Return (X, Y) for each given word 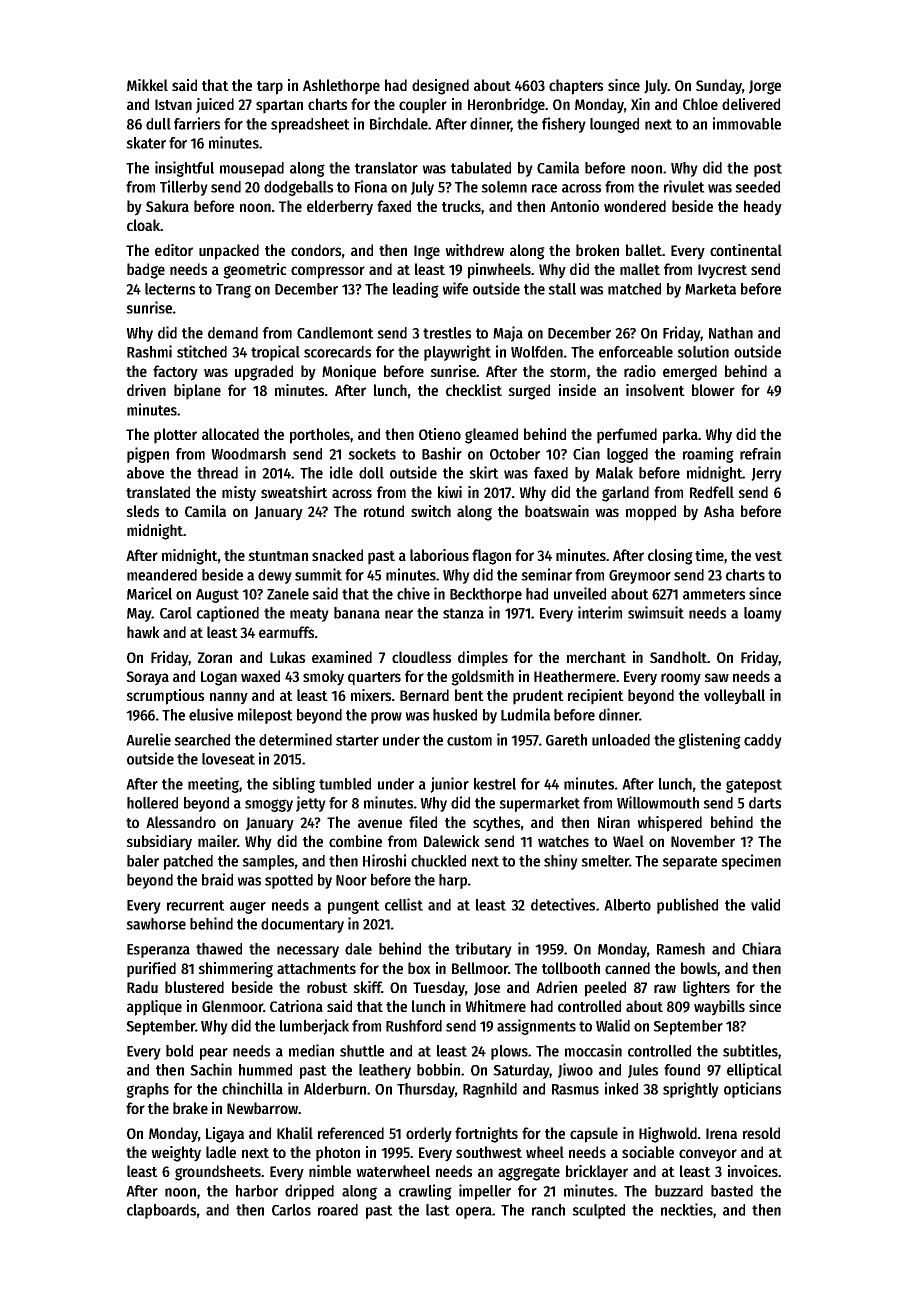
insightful (184, 169)
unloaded (621, 740)
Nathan (731, 333)
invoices (753, 1171)
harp (453, 881)
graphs (147, 1090)
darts (765, 803)
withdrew (474, 250)
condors (316, 250)
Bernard (424, 695)
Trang (233, 291)
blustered (194, 987)
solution (703, 351)
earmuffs (286, 632)
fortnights (486, 1135)
